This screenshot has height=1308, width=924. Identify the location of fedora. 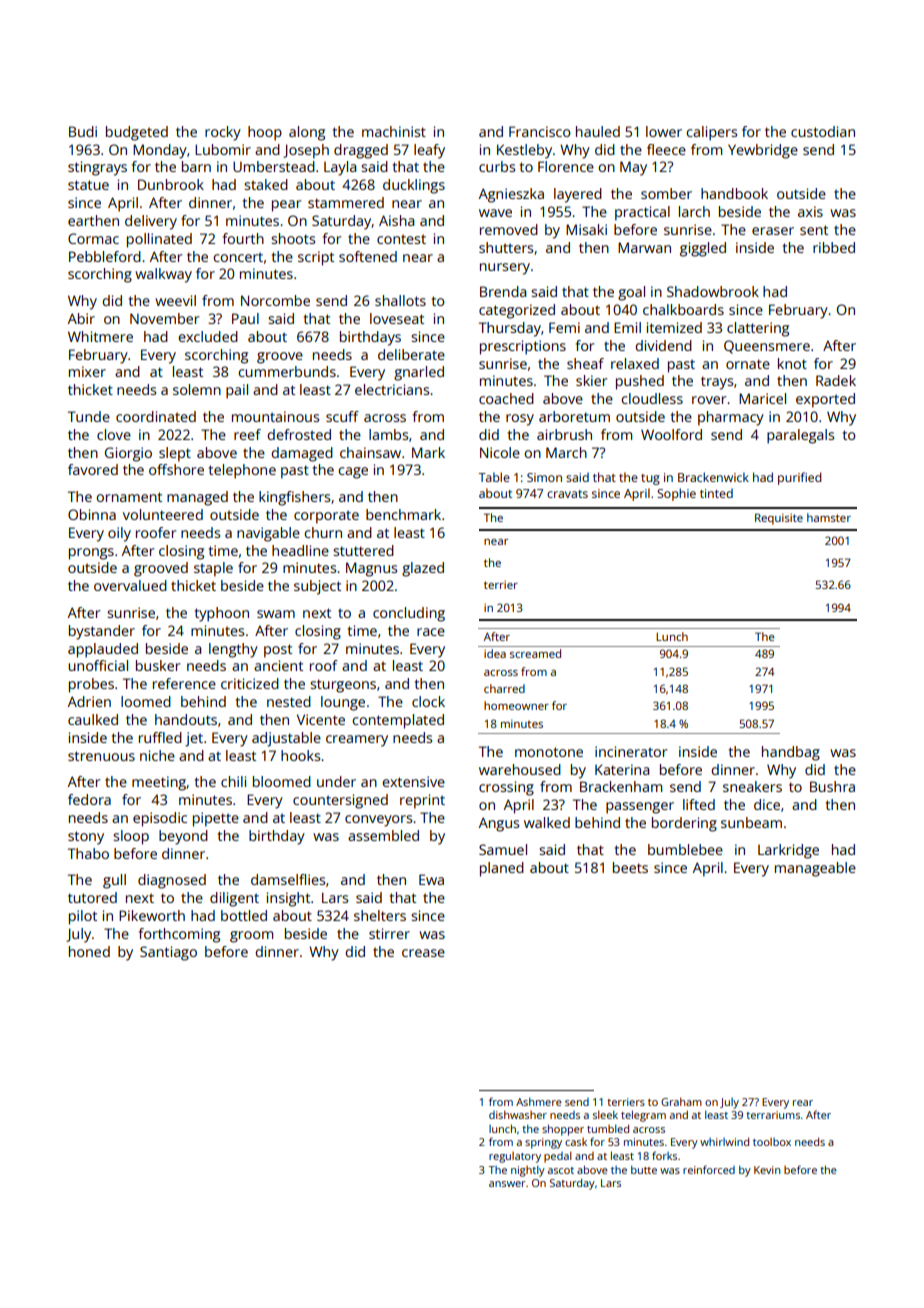
(89, 799).
